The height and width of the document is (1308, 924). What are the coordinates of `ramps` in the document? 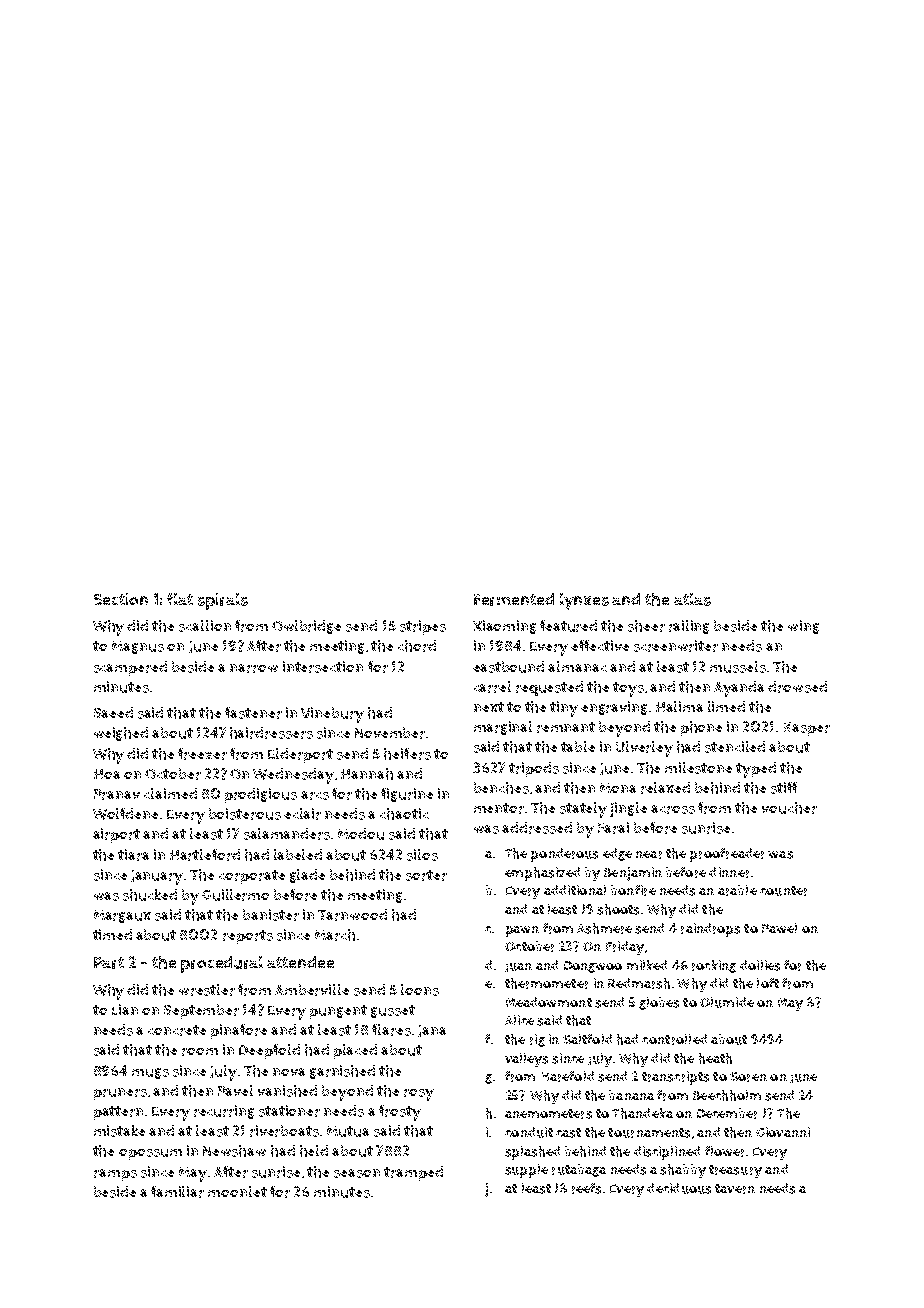 It's located at (115, 1175).
